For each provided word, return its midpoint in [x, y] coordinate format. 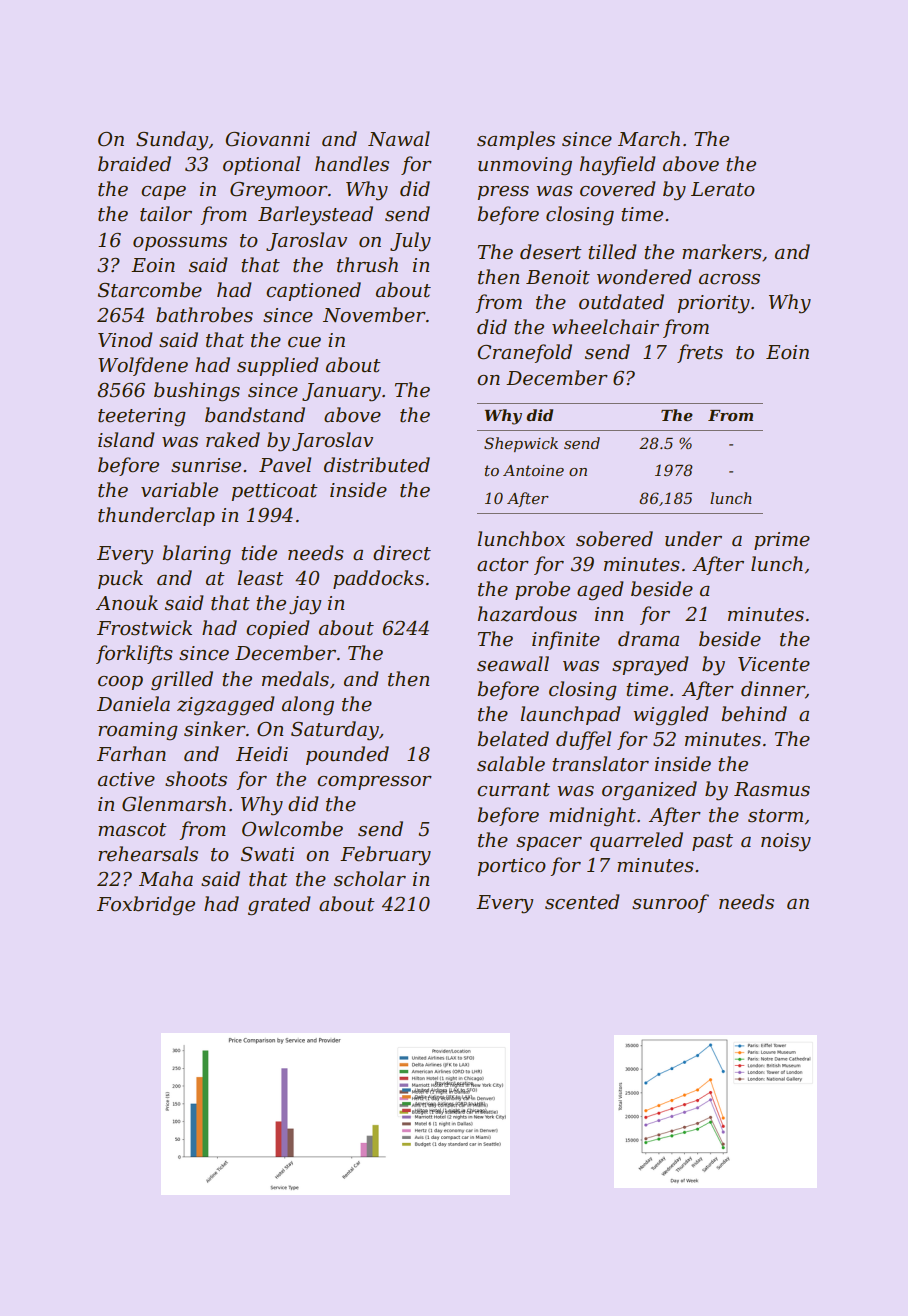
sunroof [670, 903]
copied [278, 629]
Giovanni [267, 139]
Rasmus [772, 789]
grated [279, 906]
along [308, 706]
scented [582, 902]
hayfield [618, 166]
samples [516, 140]
